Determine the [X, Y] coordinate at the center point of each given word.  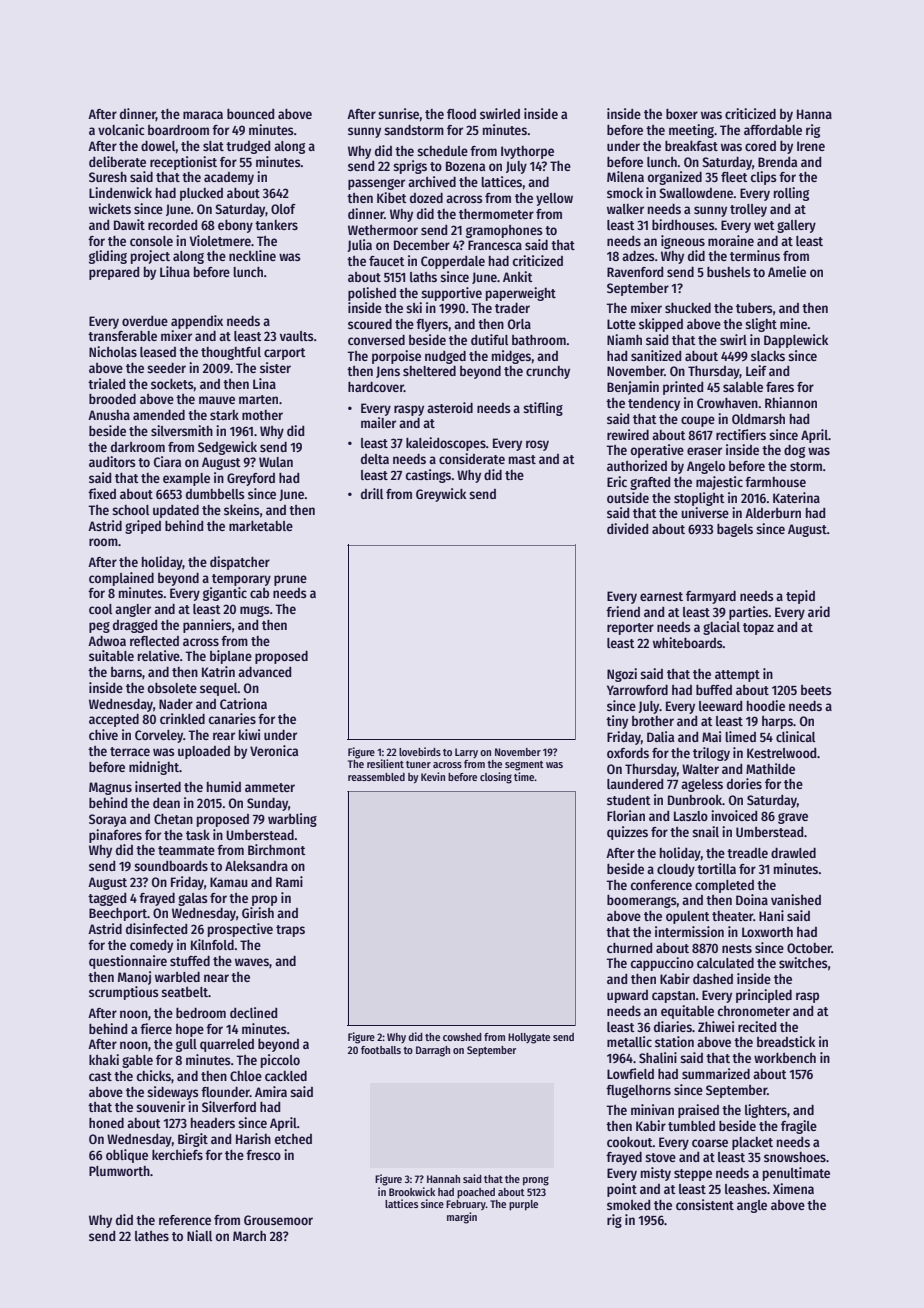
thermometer [496, 214]
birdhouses [683, 224]
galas [193, 899]
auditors [112, 461]
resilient [385, 763]
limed [740, 736]
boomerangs [642, 901]
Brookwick [412, 1191]
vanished [796, 899]
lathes [152, 1236]
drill [372, 493]
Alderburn [773, 513]
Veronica [274, 750]
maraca [203, 115]
